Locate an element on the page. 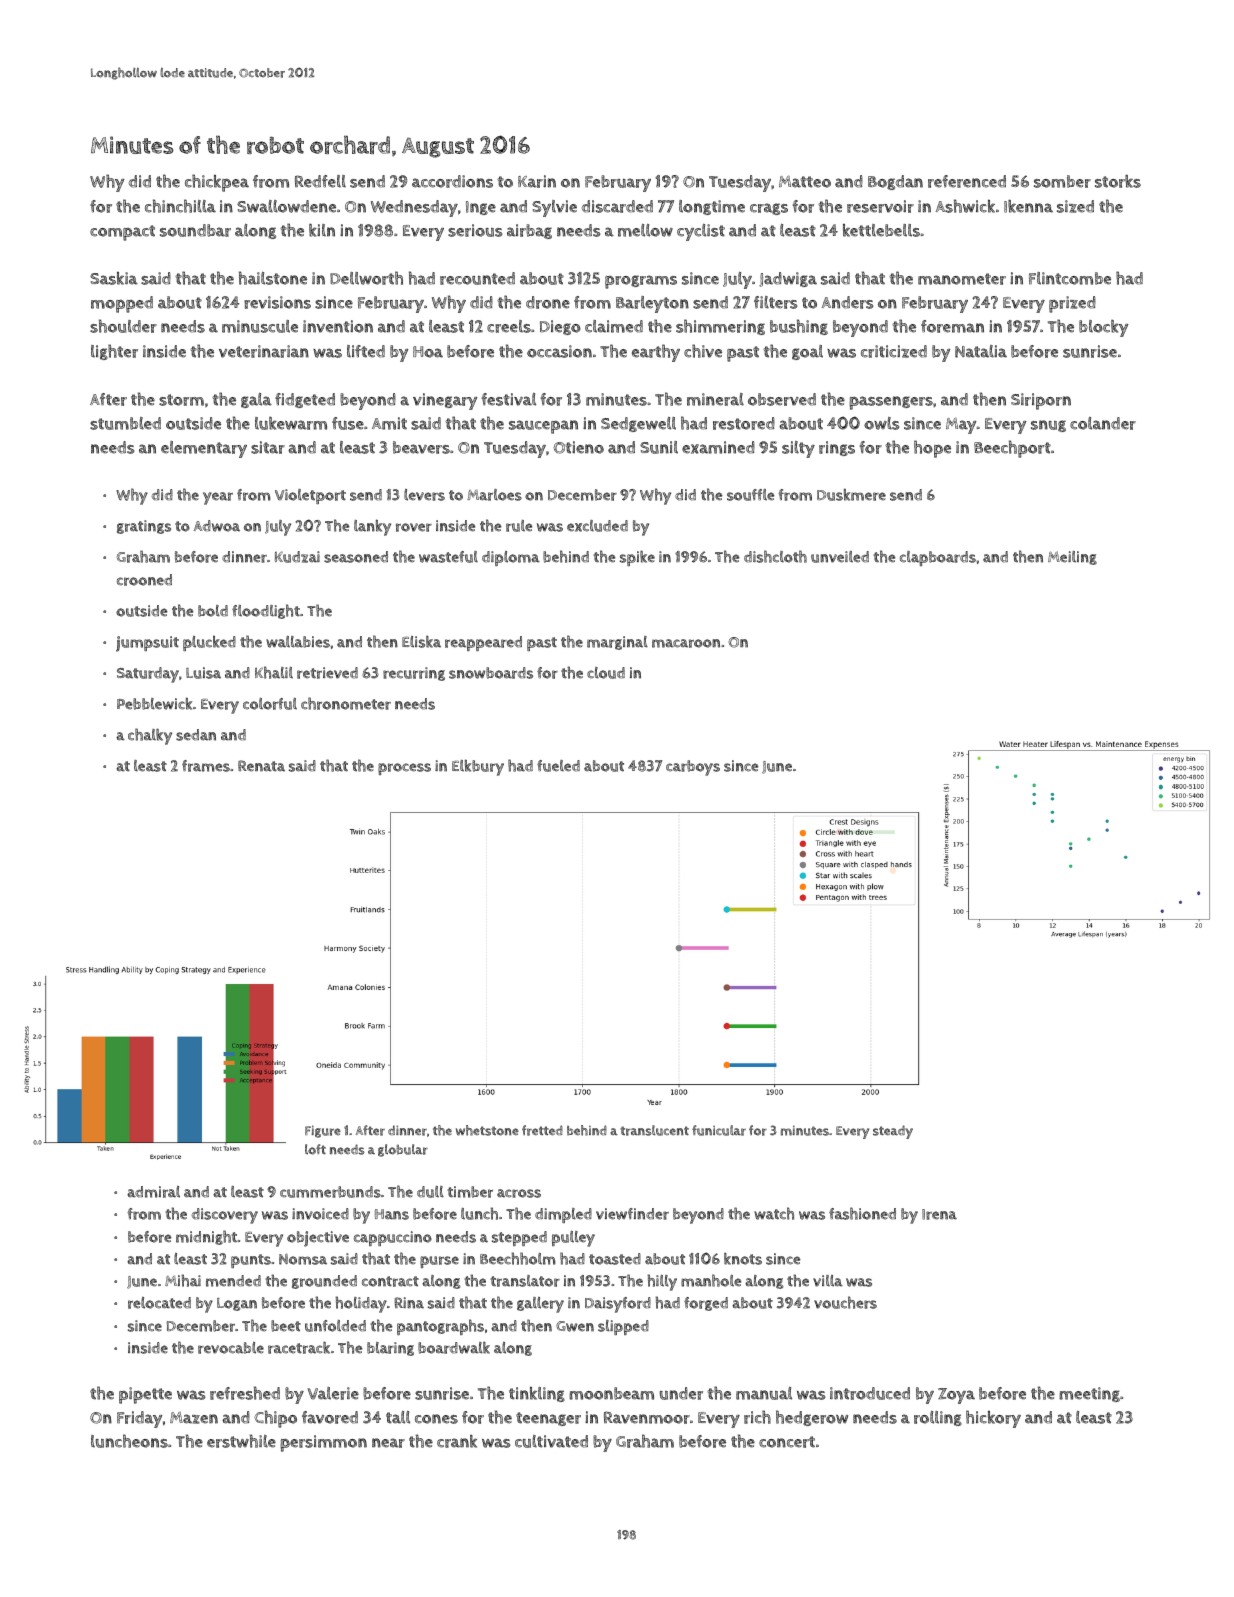 The width and height of the document is (1234, 1597). erstwhile is located at coordinates (241, 1441).
